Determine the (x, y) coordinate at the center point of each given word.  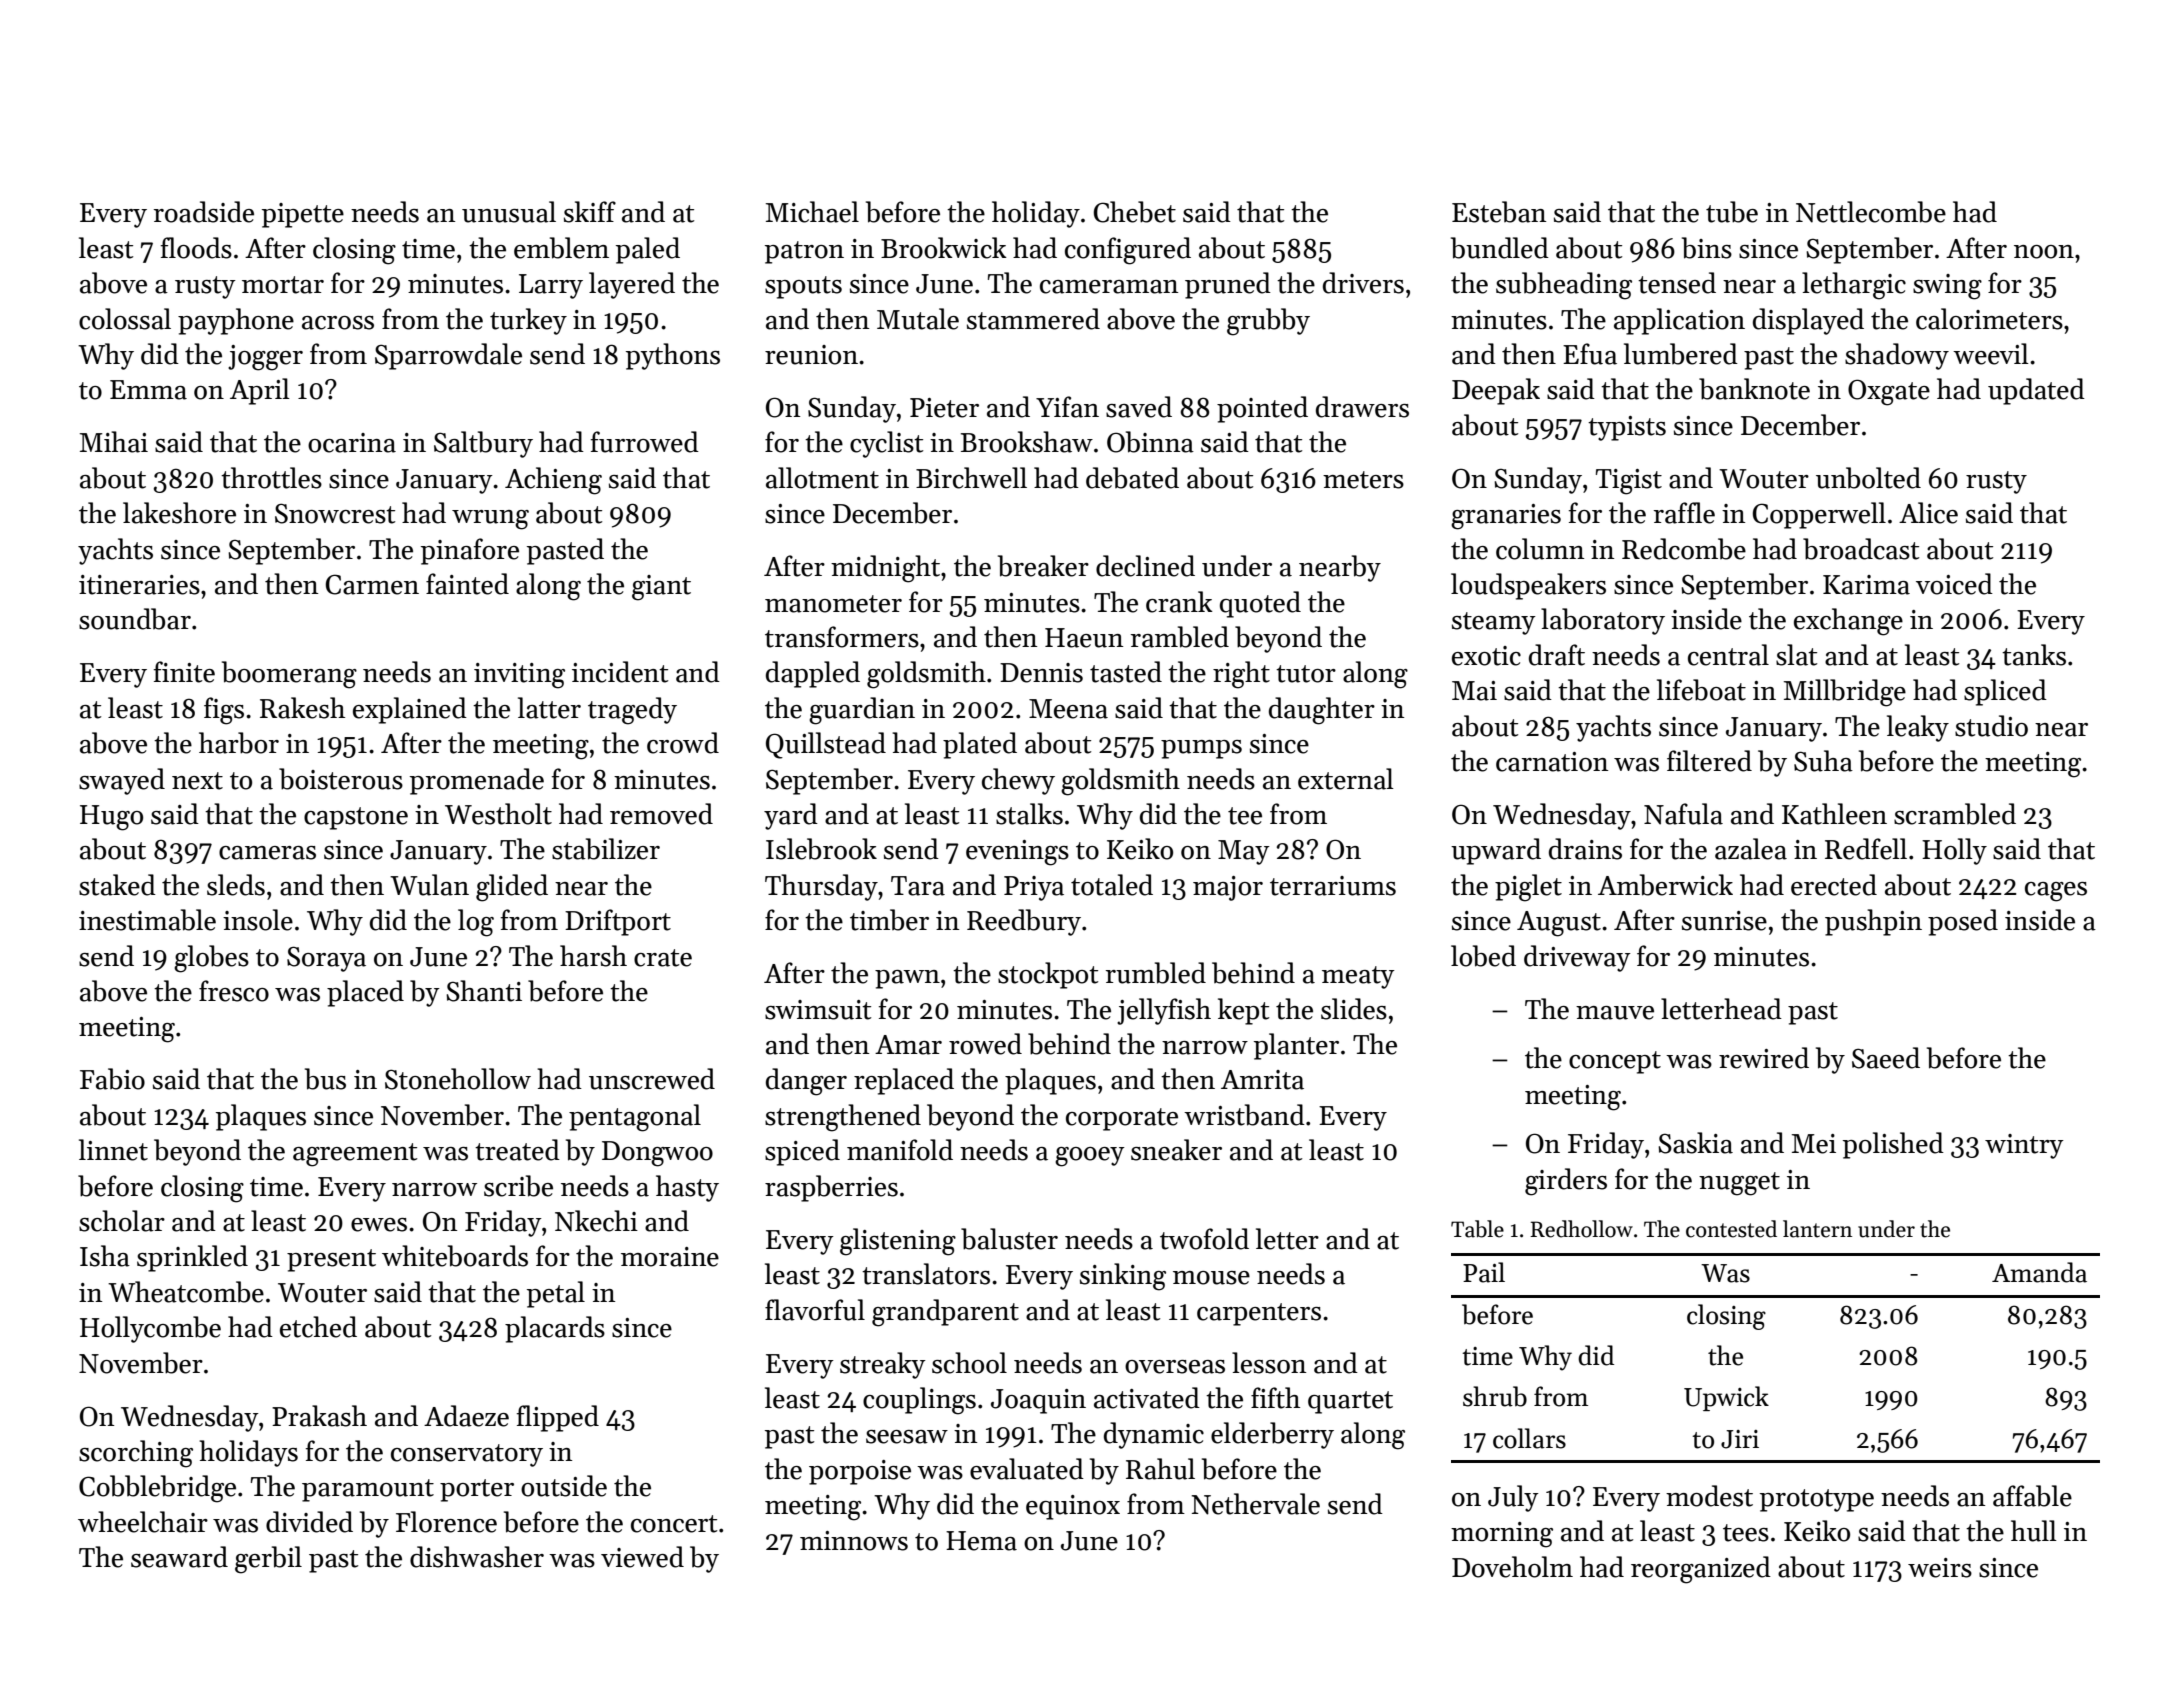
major (1228, 888)
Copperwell (1819, 515)
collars (1529, 1438)
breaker (1043, 566)
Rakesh (302, 708)
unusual (509, 212)
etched (318, 1327)
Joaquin (1038, 1401)
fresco (234, 991)
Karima (1866, 585)
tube (1732, 212)
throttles (271, 478)
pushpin (1873, 922)
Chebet (1135, 212)
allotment (822, 478)
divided (309, 1522)
